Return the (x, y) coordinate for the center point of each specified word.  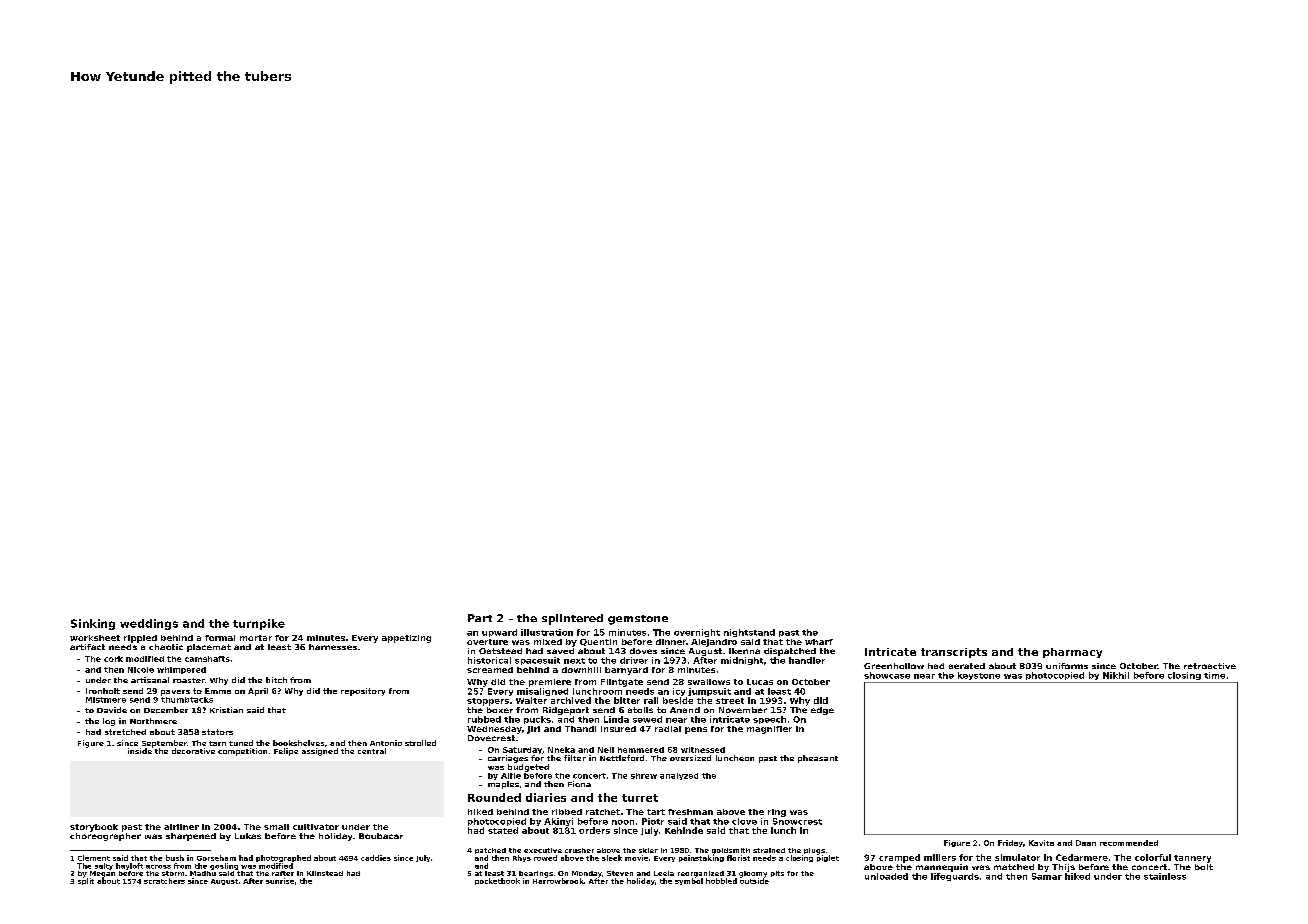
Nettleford (622, 758)
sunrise (280, 881)
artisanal (150, 680)
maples (503, 785)
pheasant (818, 759)
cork (113, 659)
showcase (887, 675)
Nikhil (1116, 675)
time (1214, 675)
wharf (819, 642)
